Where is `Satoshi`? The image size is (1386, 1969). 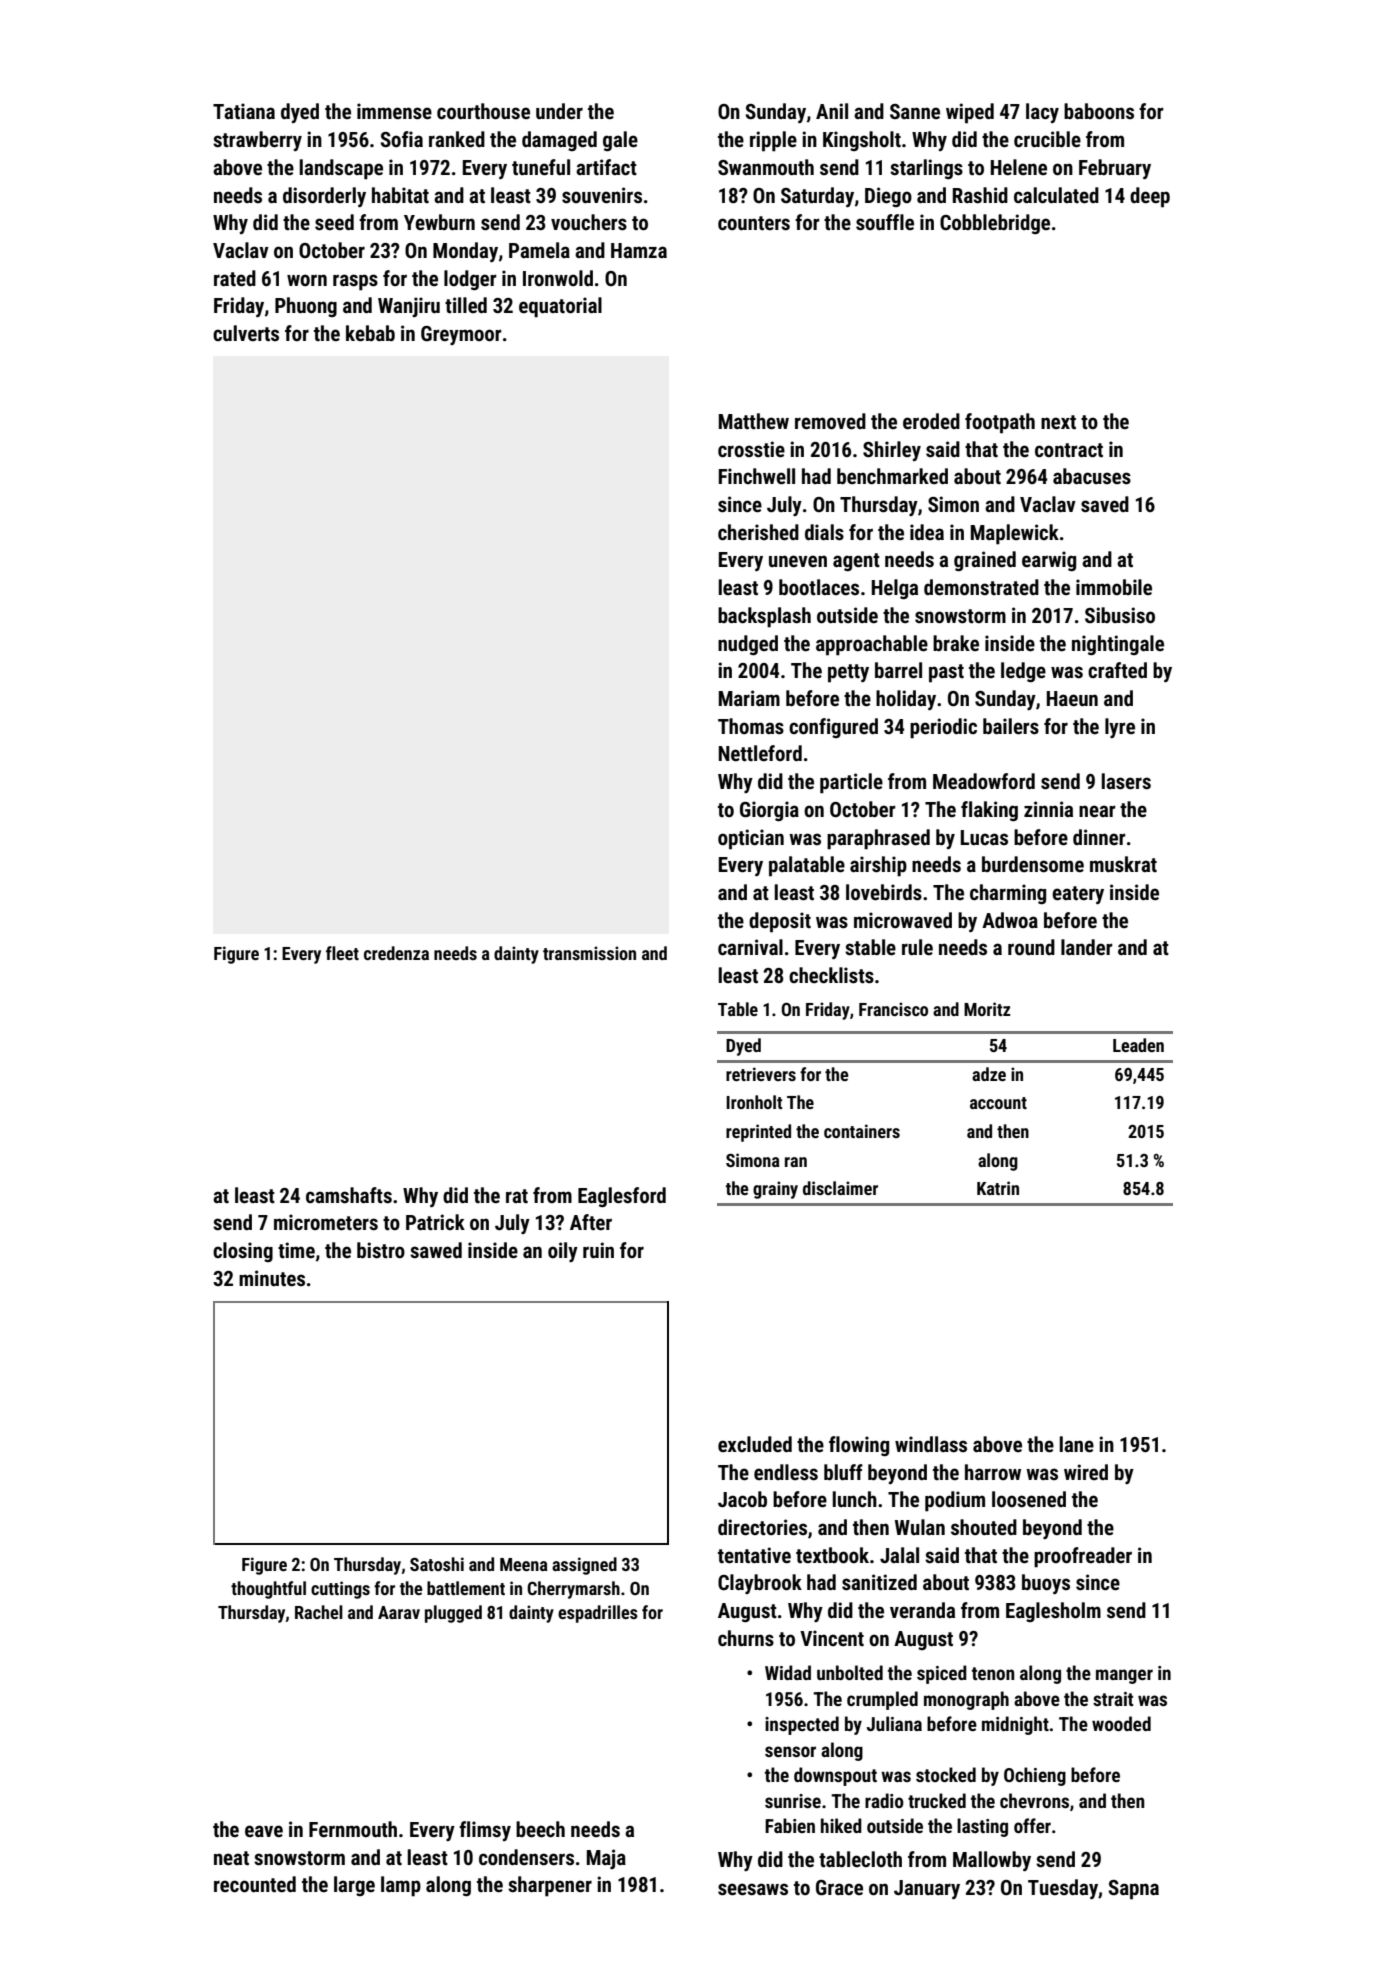
Satoshi is located at coordinates (437, 1564).
